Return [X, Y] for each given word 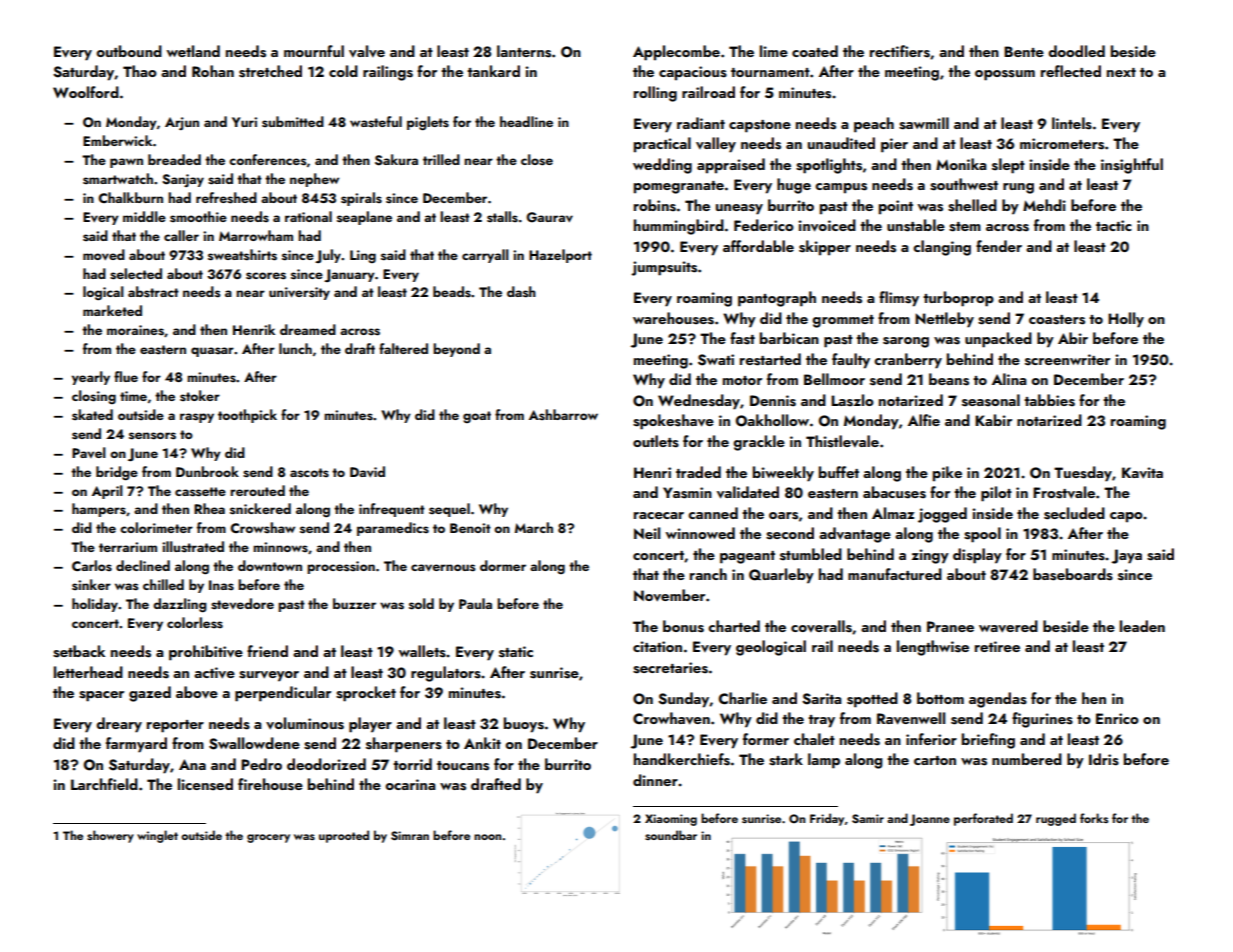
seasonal [991, 400]
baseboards [1073, 574]
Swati [716, 360]
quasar [212, 352]
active [214, 673]
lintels [1072, 123]
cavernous [443, 568]
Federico [764, 225]
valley [716, 145]
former [766, 739]
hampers [99, 510]
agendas [998, 700]
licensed [205, 784]
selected [136, 274]
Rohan [213, 71]
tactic [1114, 225]
